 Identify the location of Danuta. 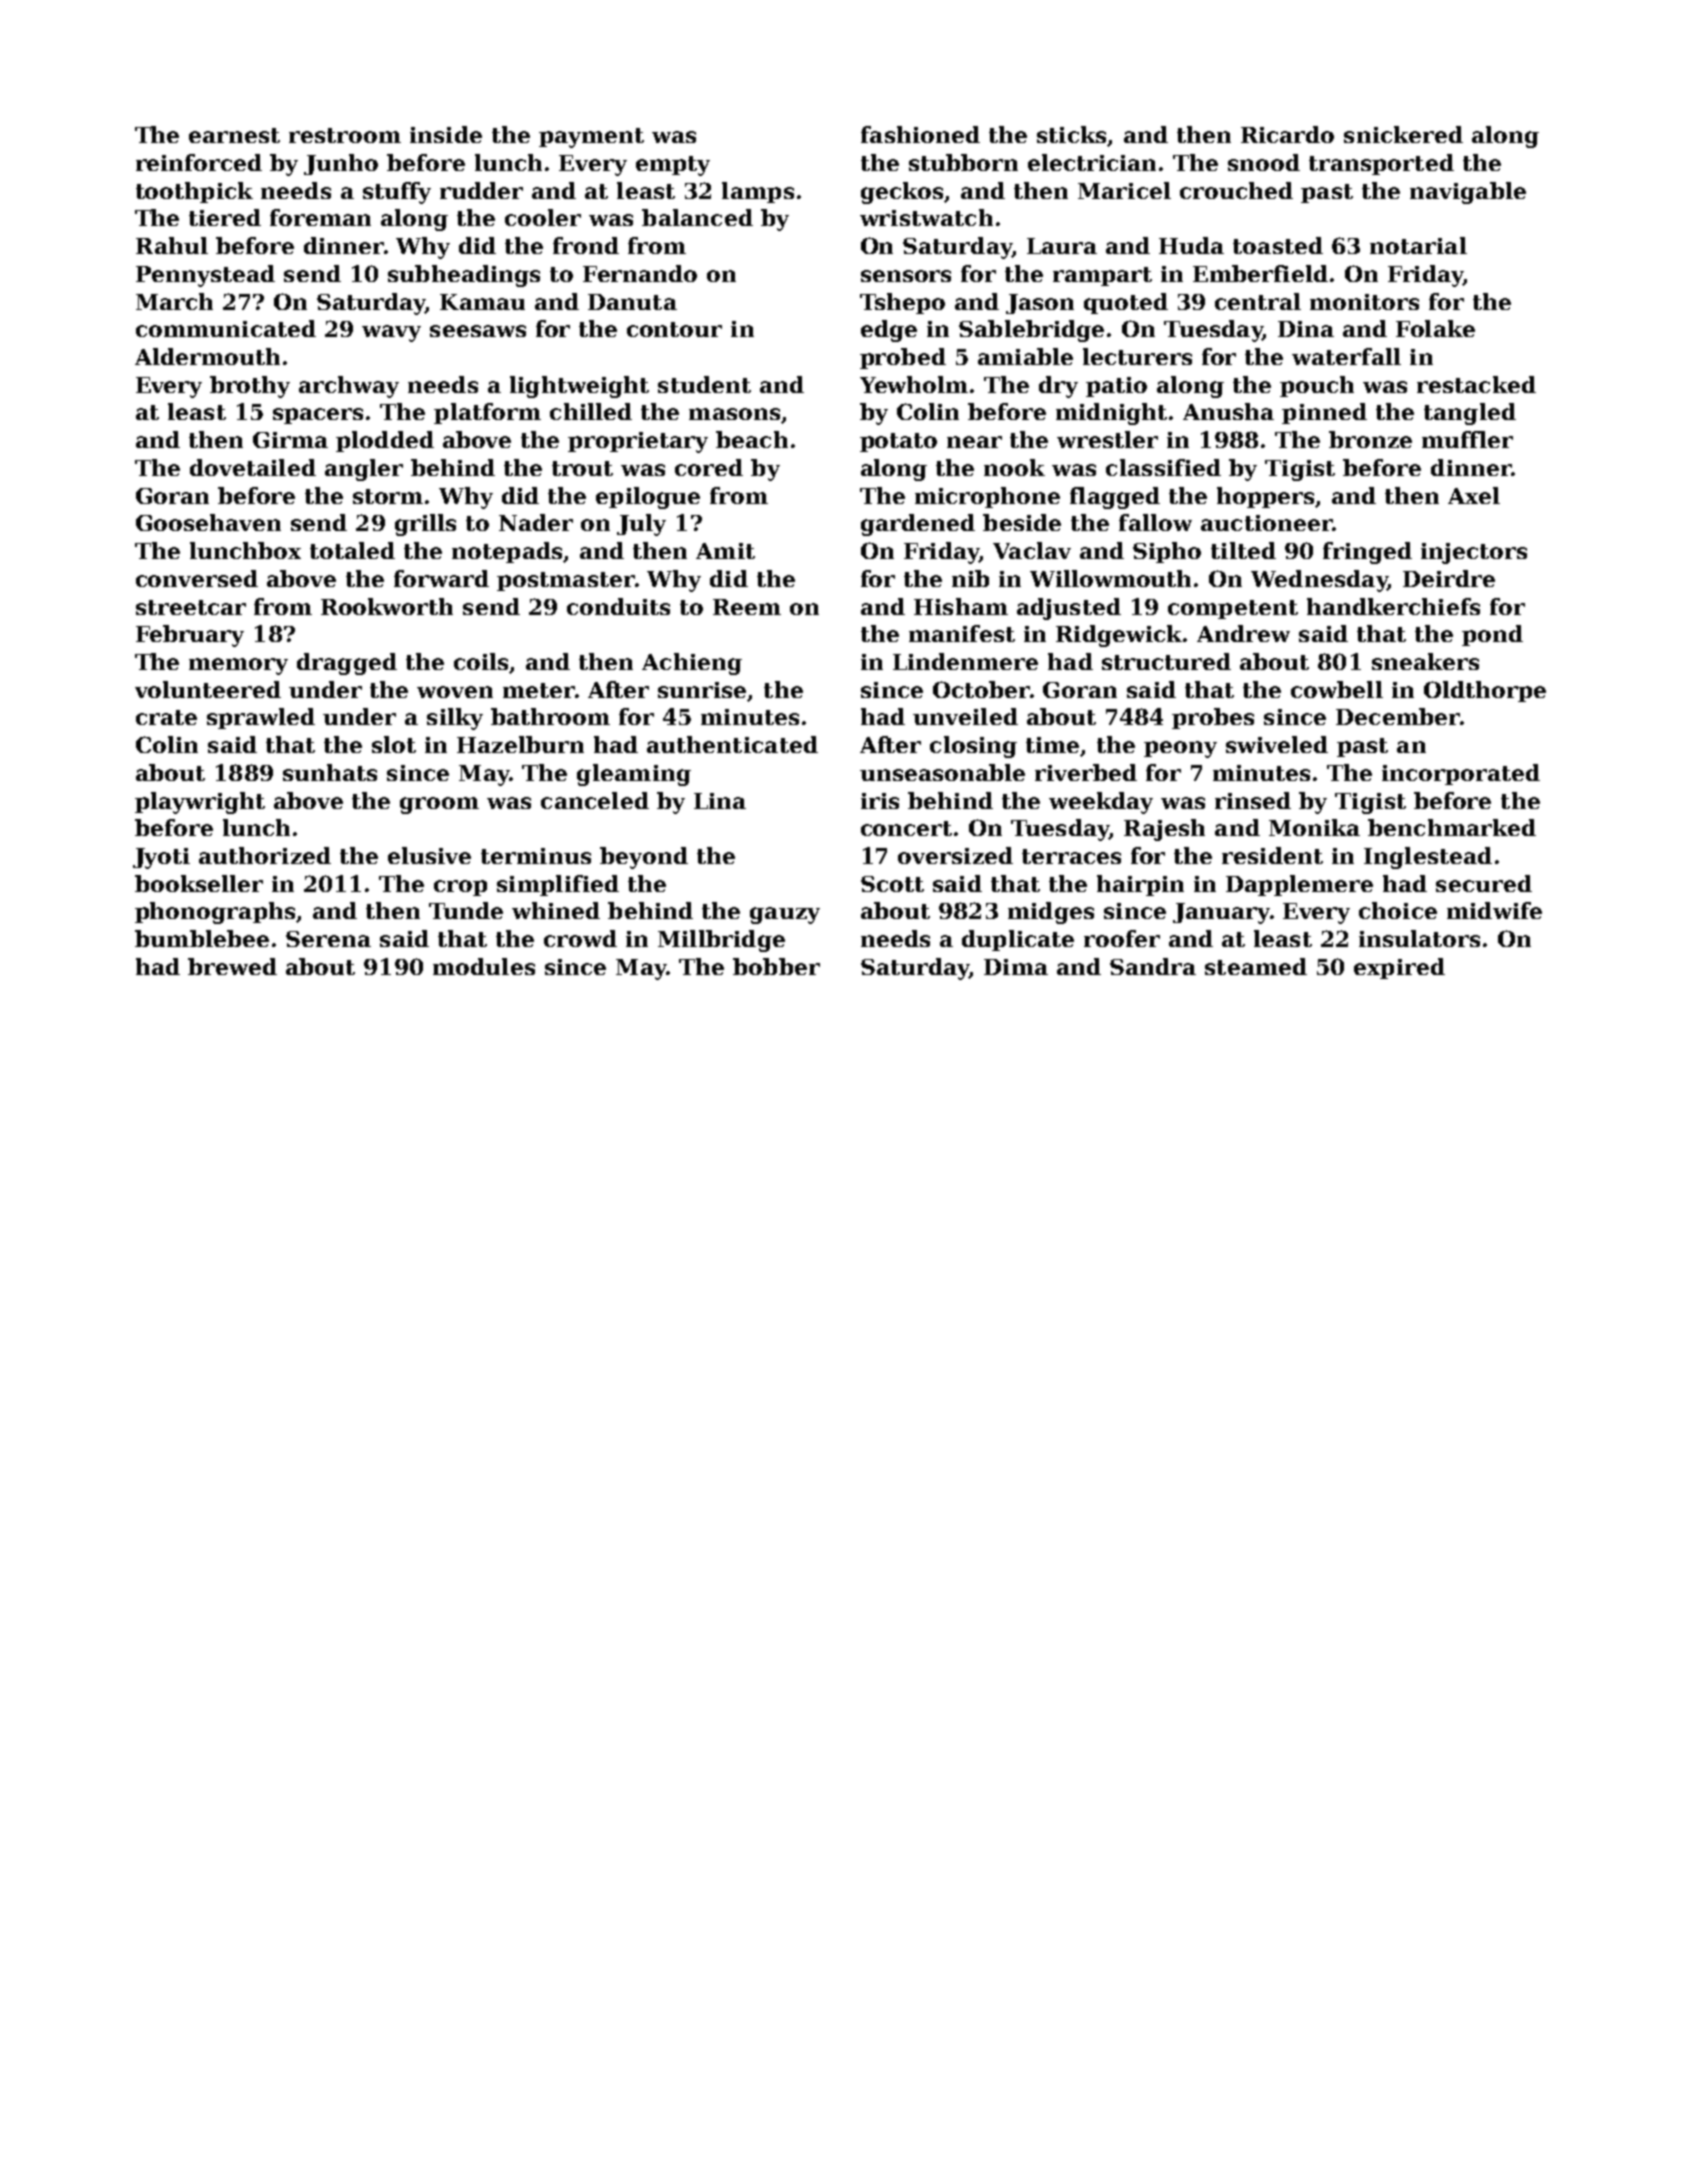
(632, 302).
